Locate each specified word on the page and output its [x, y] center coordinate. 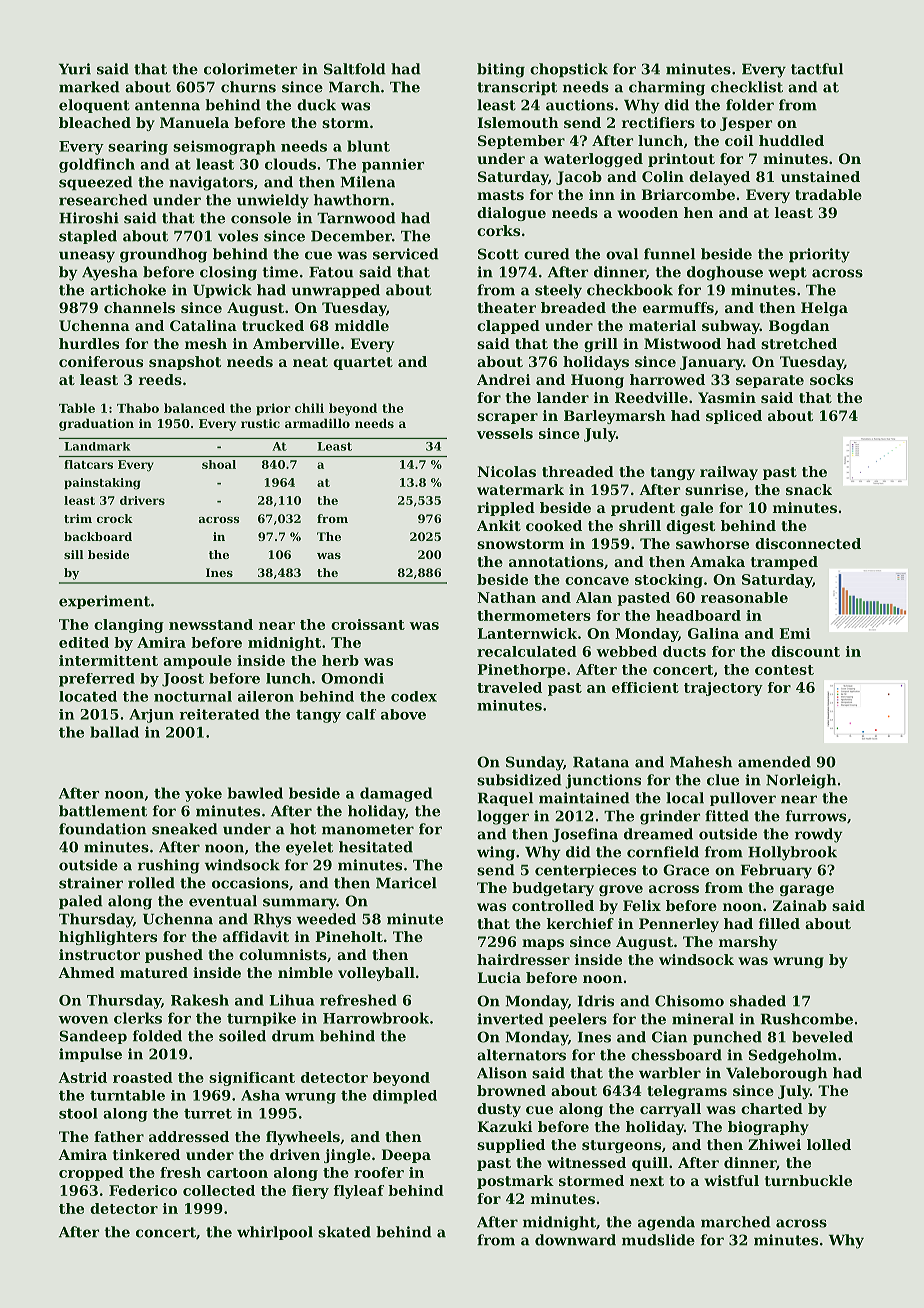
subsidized [519, 780]
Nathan [506, 597]
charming [667, 88]
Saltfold [355, 69]
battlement [103, 811]
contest [784, 670]
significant [252, 1079]
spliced [734, 417]
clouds [290, 164]
